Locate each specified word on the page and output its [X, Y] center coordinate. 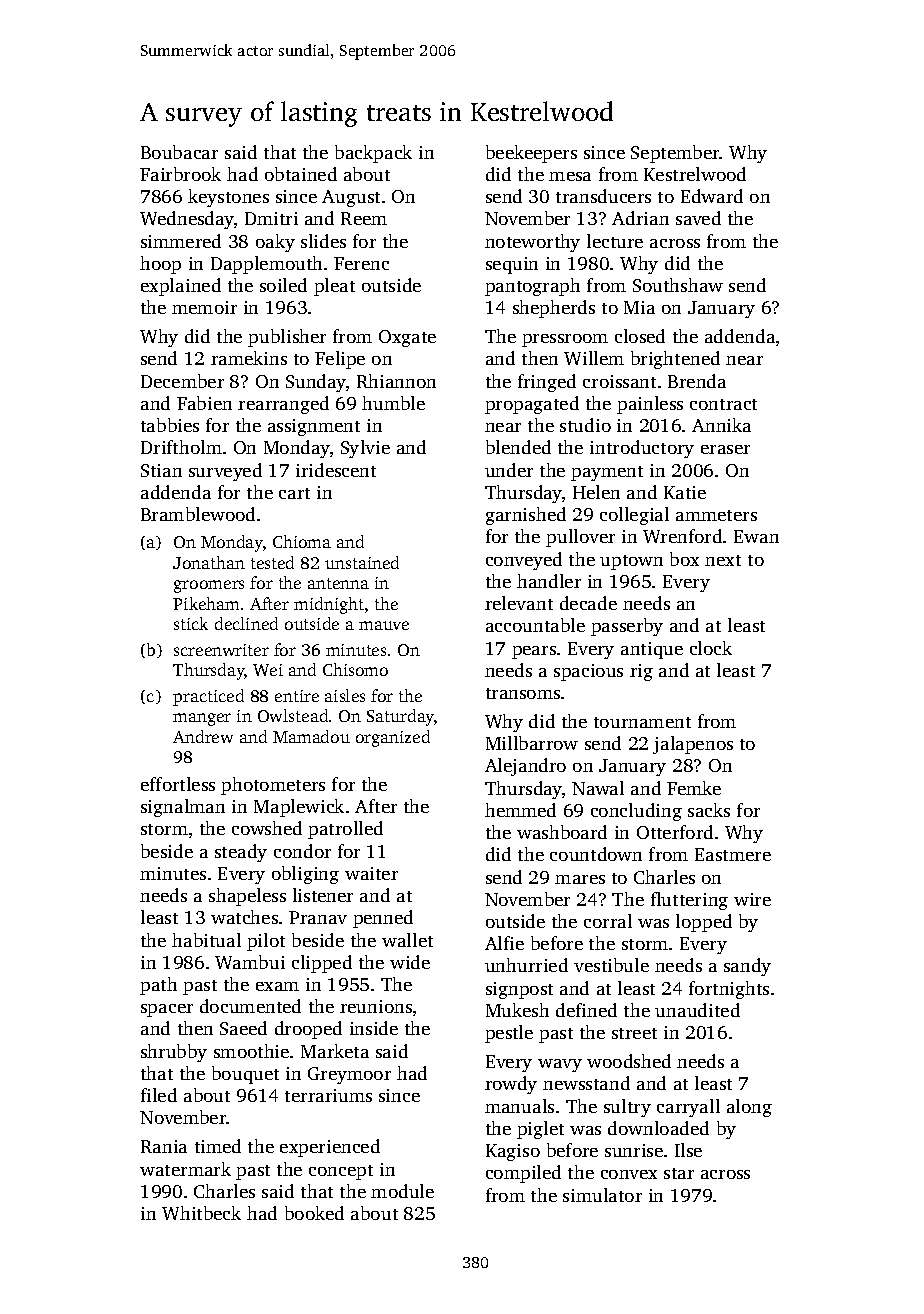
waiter [371, 873]
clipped [322, 964]
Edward [712, 196]
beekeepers [531, 154]
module [402, 1191]
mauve [384, 625]
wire [752, 899]
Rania [164, 1146]
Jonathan [209, 562]
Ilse [688, 1150]
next [723, 560]
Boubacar [179, 152]
